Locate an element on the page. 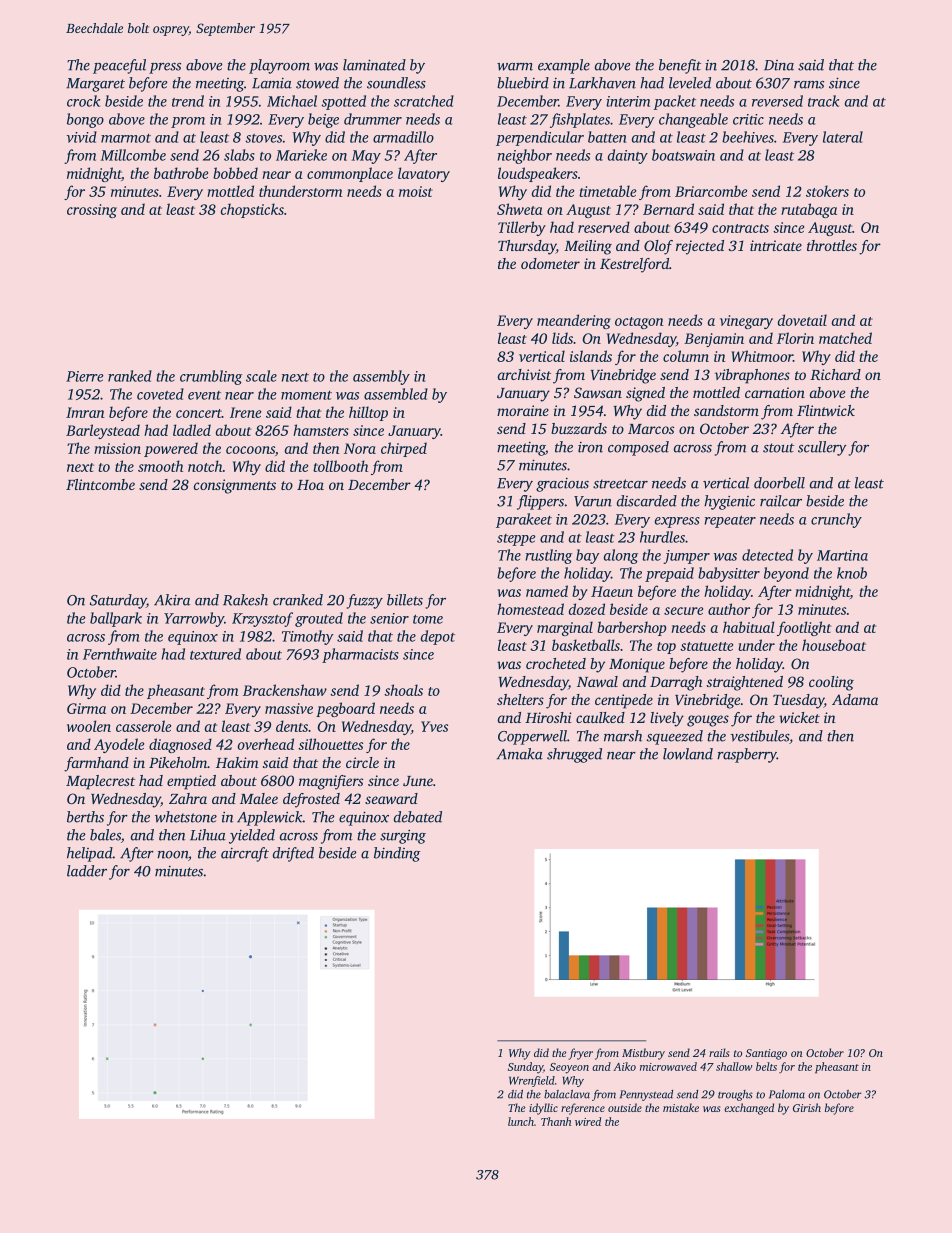 The image size is (952, 1233). binding is located at coordinates (397, 854).
